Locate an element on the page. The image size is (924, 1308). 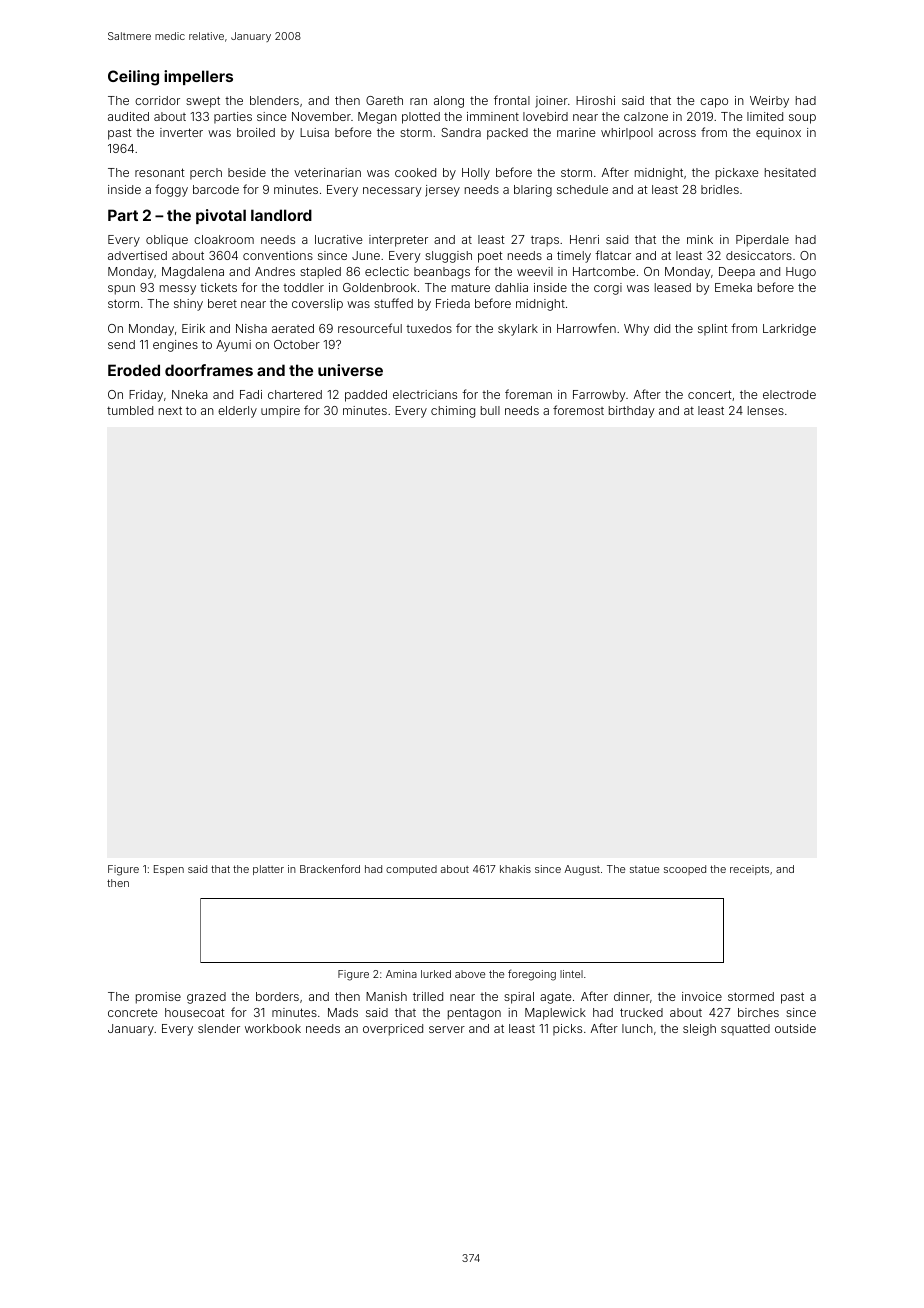
blenders is located at coordinates (274, 100).
